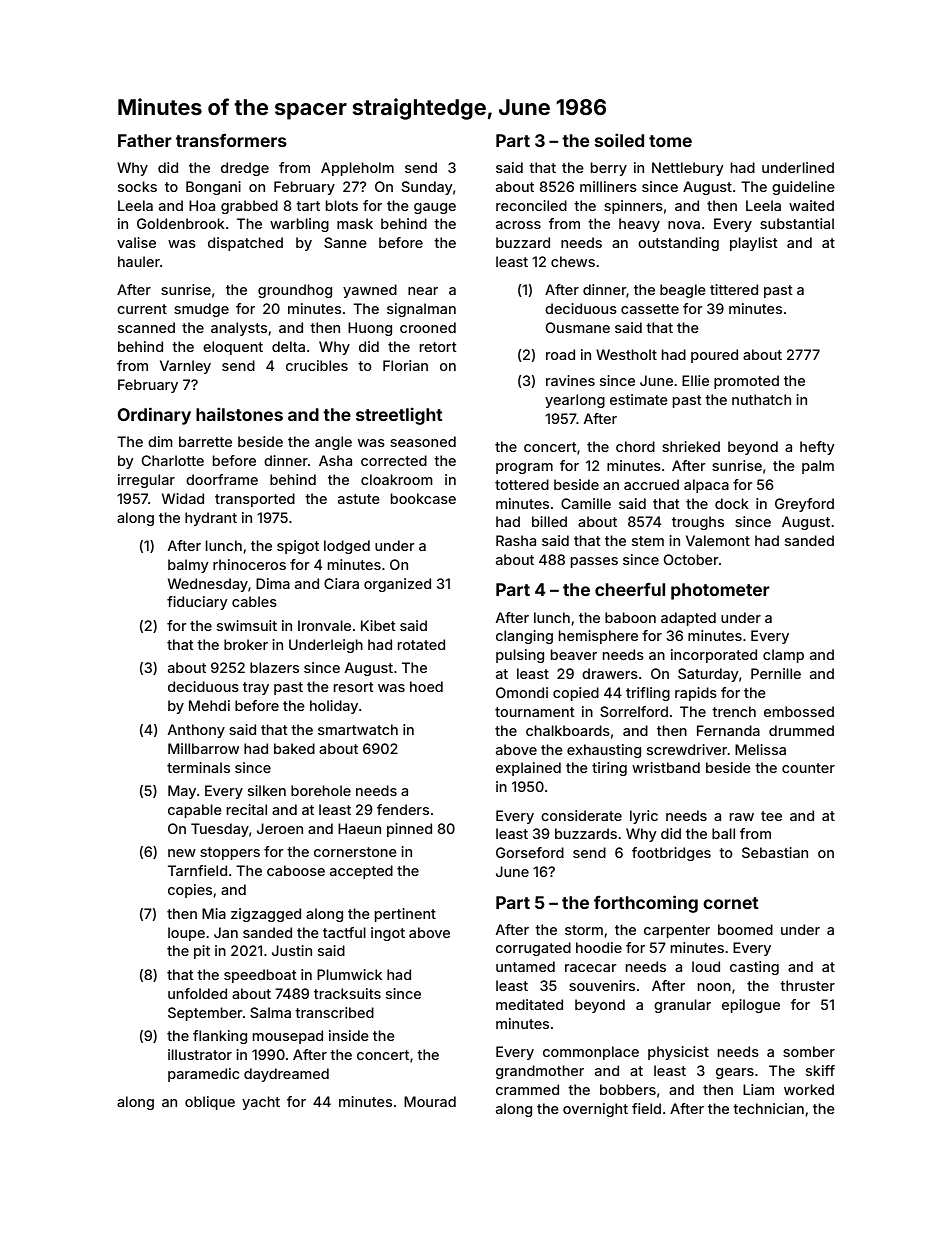 The image size is (952, 1233). I want to click on October, so click(691, 559).
